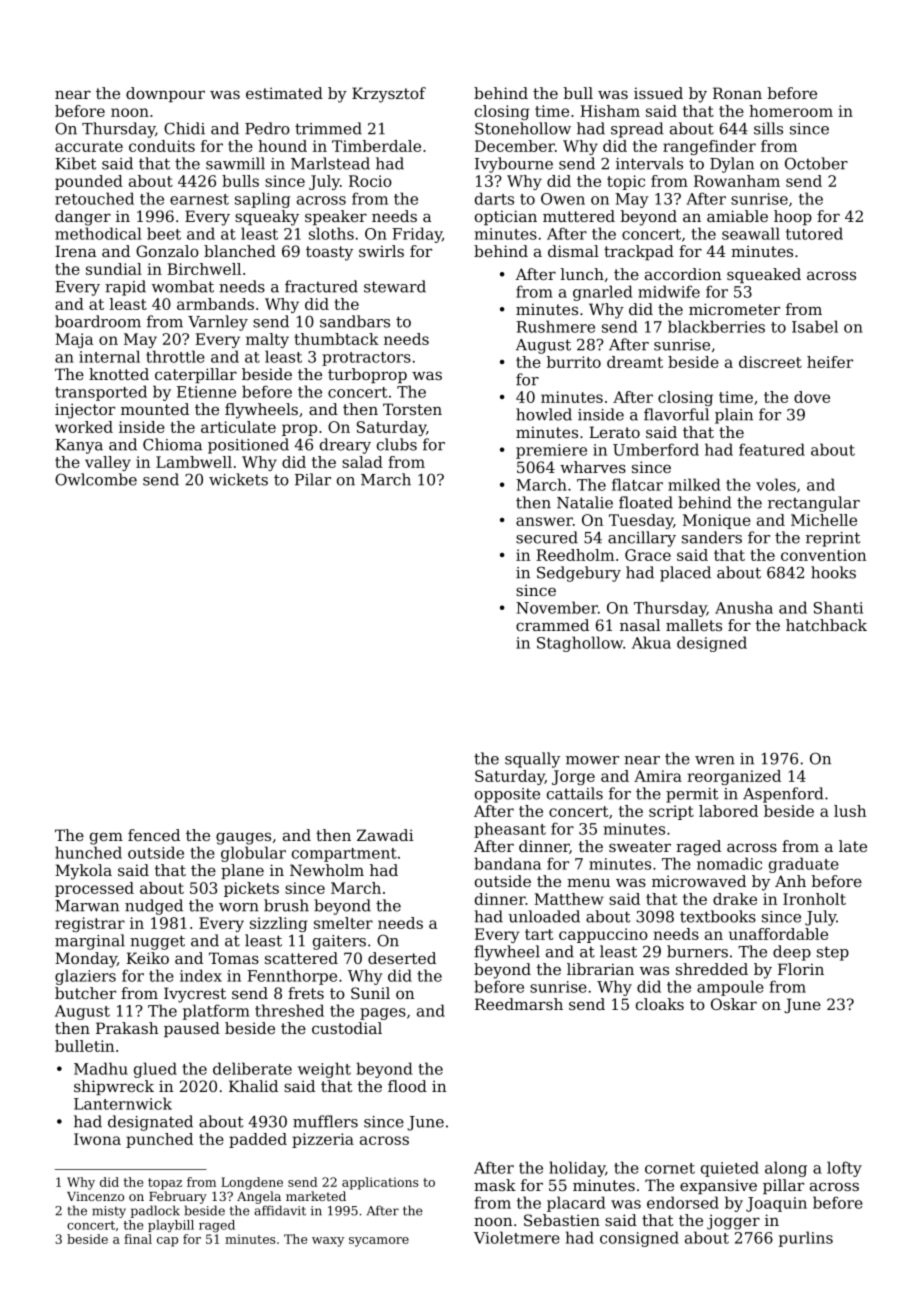 The image size is (924, 1308). Describe the element at coordinates (555, 326) in the page. I see `Rushmere` at that location.
